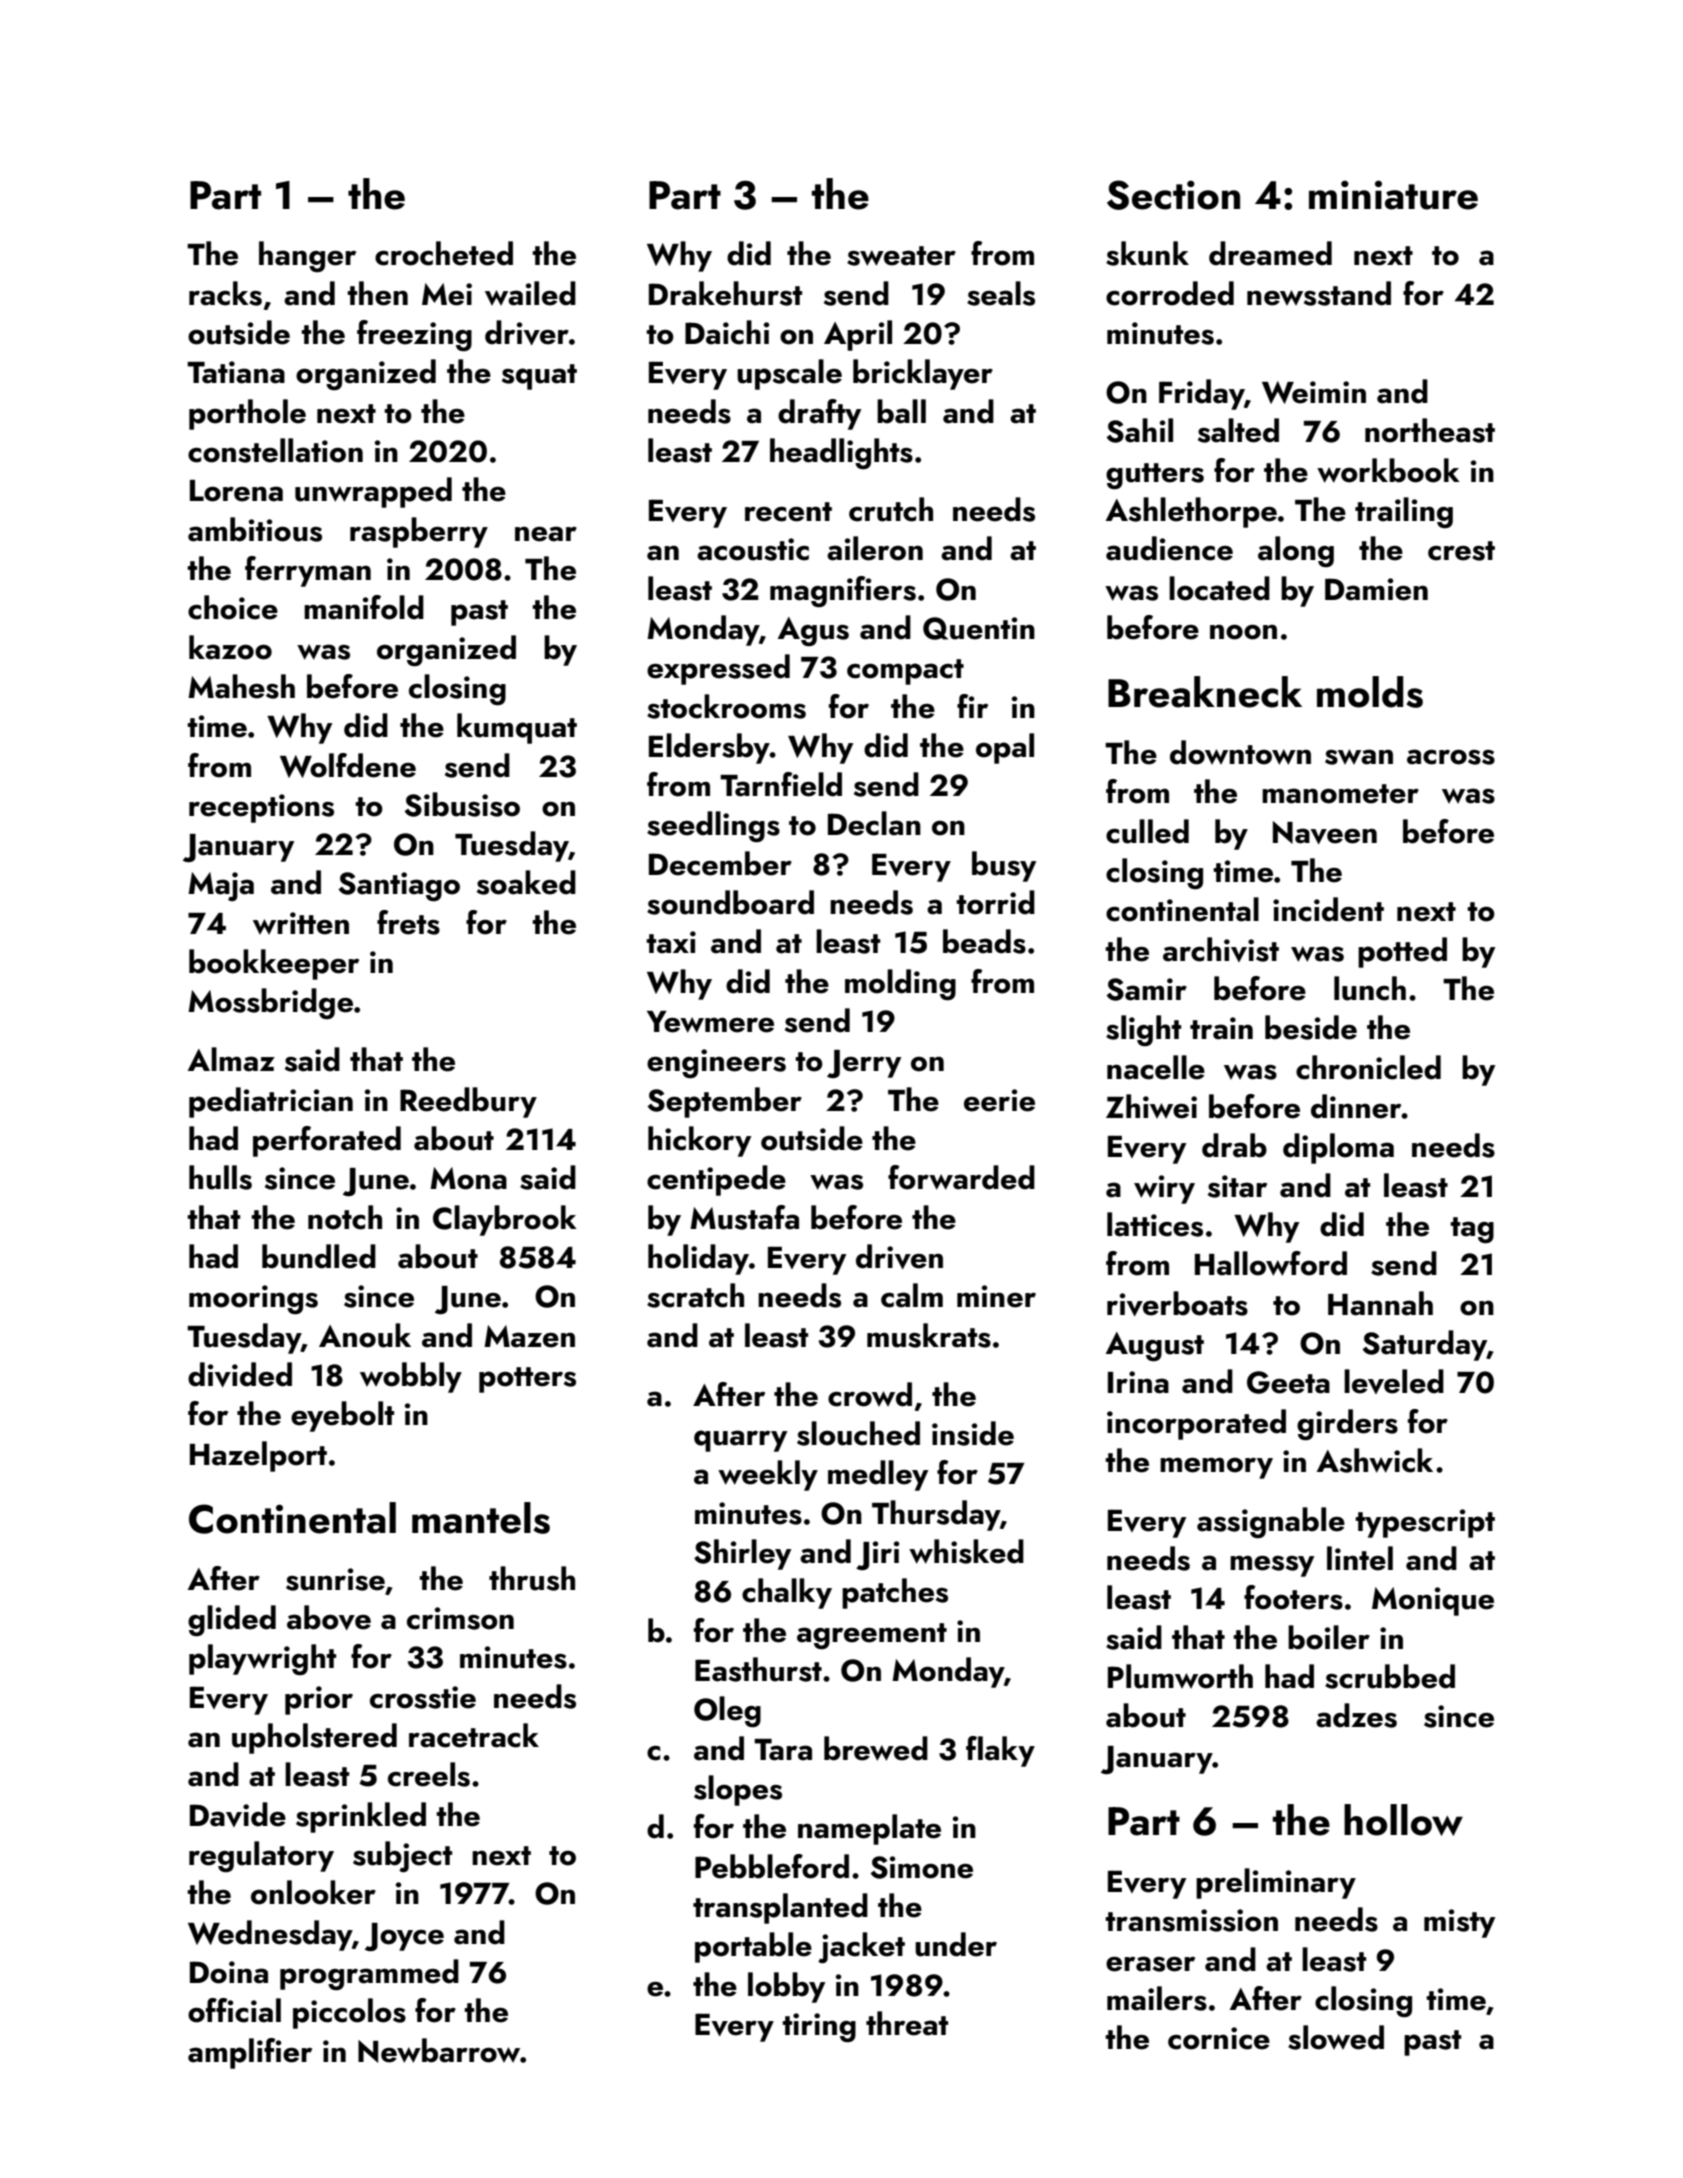 The width and height of the screenshot is (1683, 2178). What do you see at coordinates (878, 1475) in the screenshot?
I see `medley` at bounding box center [878, 1475].
